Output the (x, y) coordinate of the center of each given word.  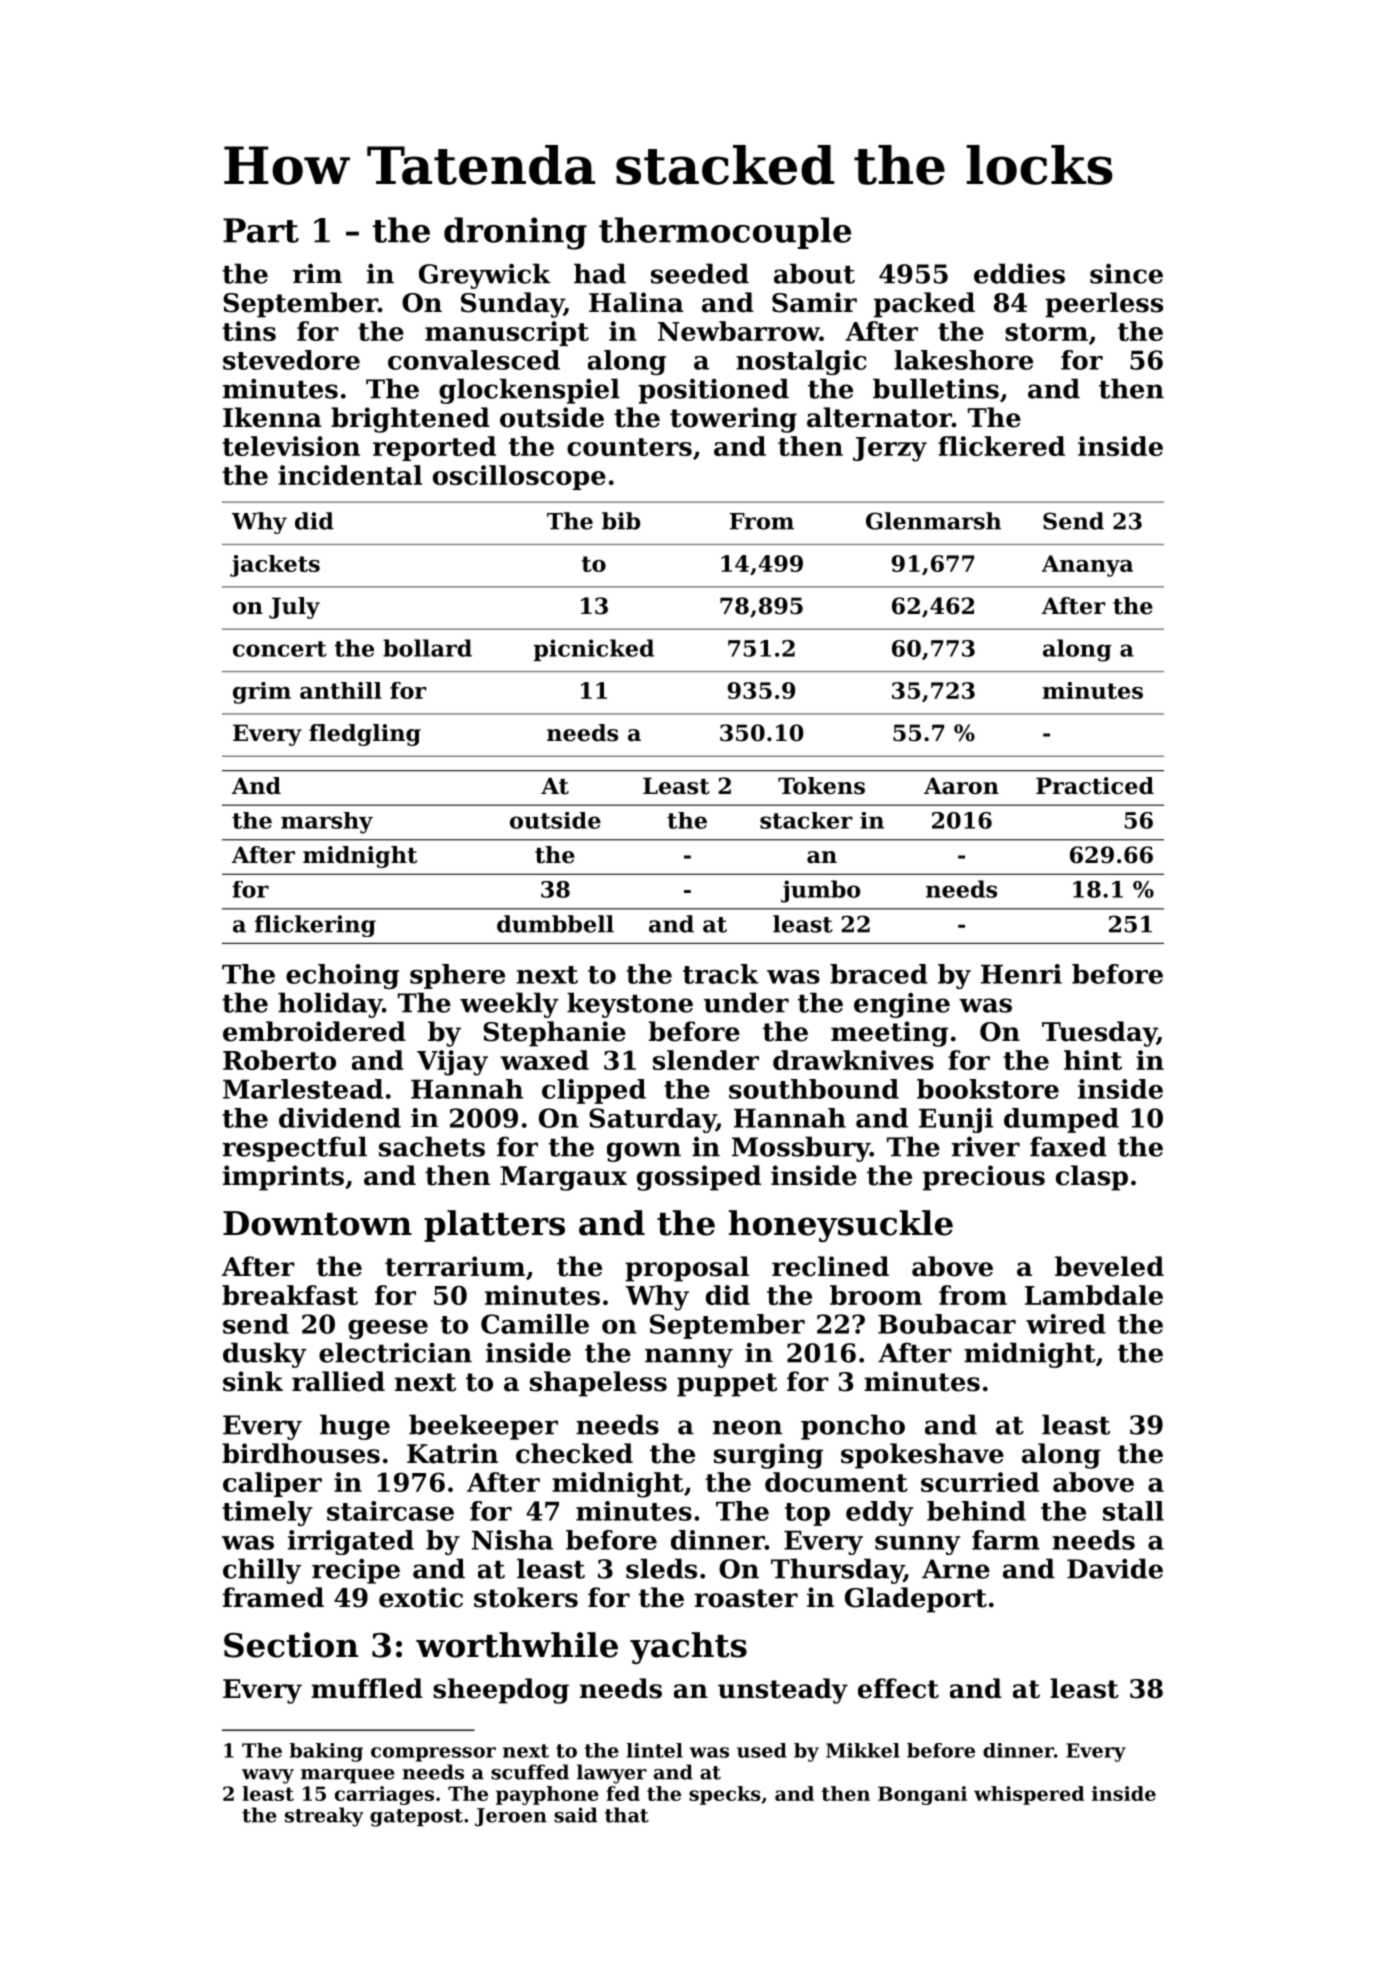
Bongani (922, 1795)
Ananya (1087, 566)
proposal (687, 1269)
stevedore (291, 360)
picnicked (594, 650)
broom (876, 1295)
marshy (327, 823)
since (1126, 274)
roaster (746, 1598)
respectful (294, 1149)
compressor (433, 1754)
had (600, 273)
